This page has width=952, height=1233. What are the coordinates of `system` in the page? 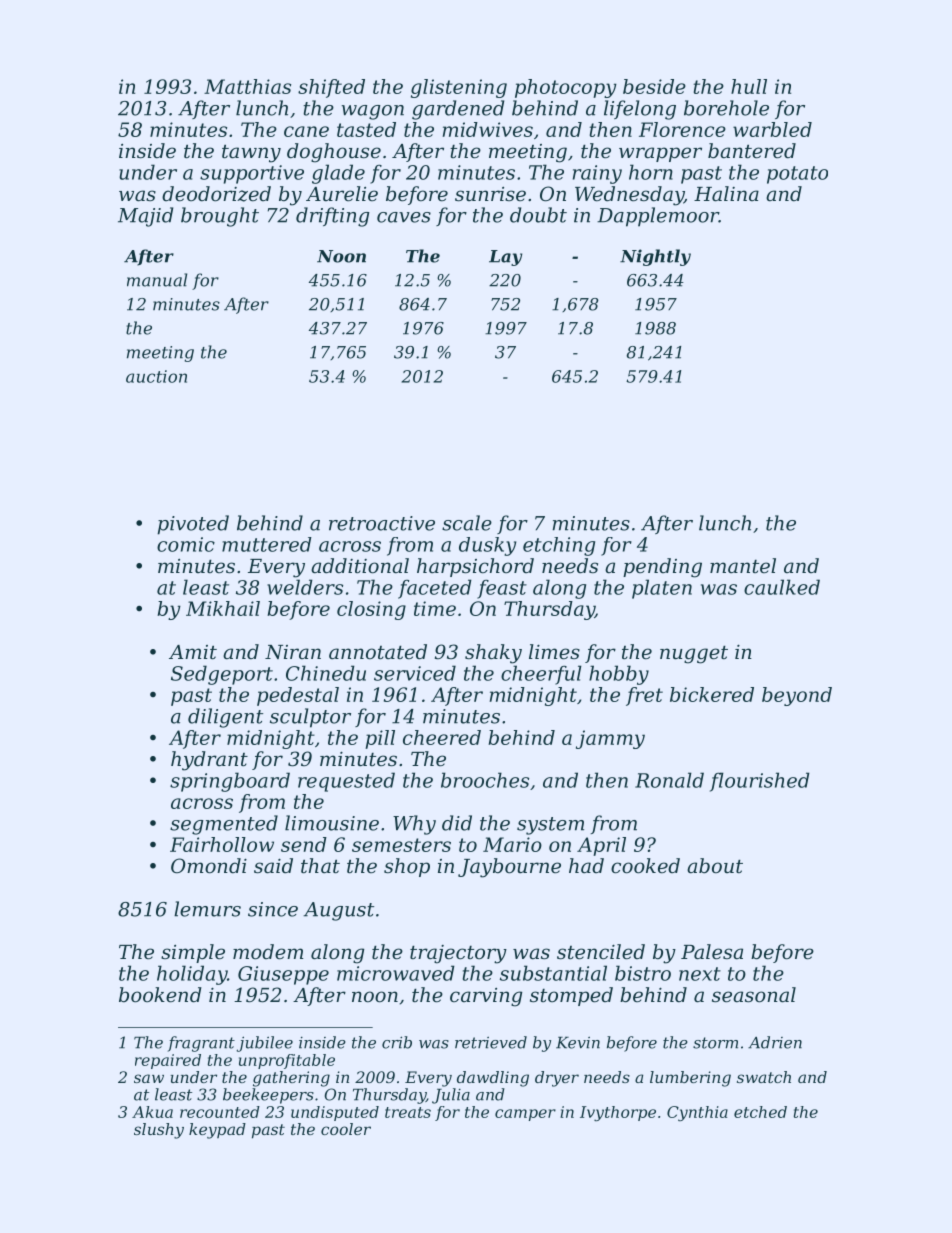 It's located at (550, 826).
